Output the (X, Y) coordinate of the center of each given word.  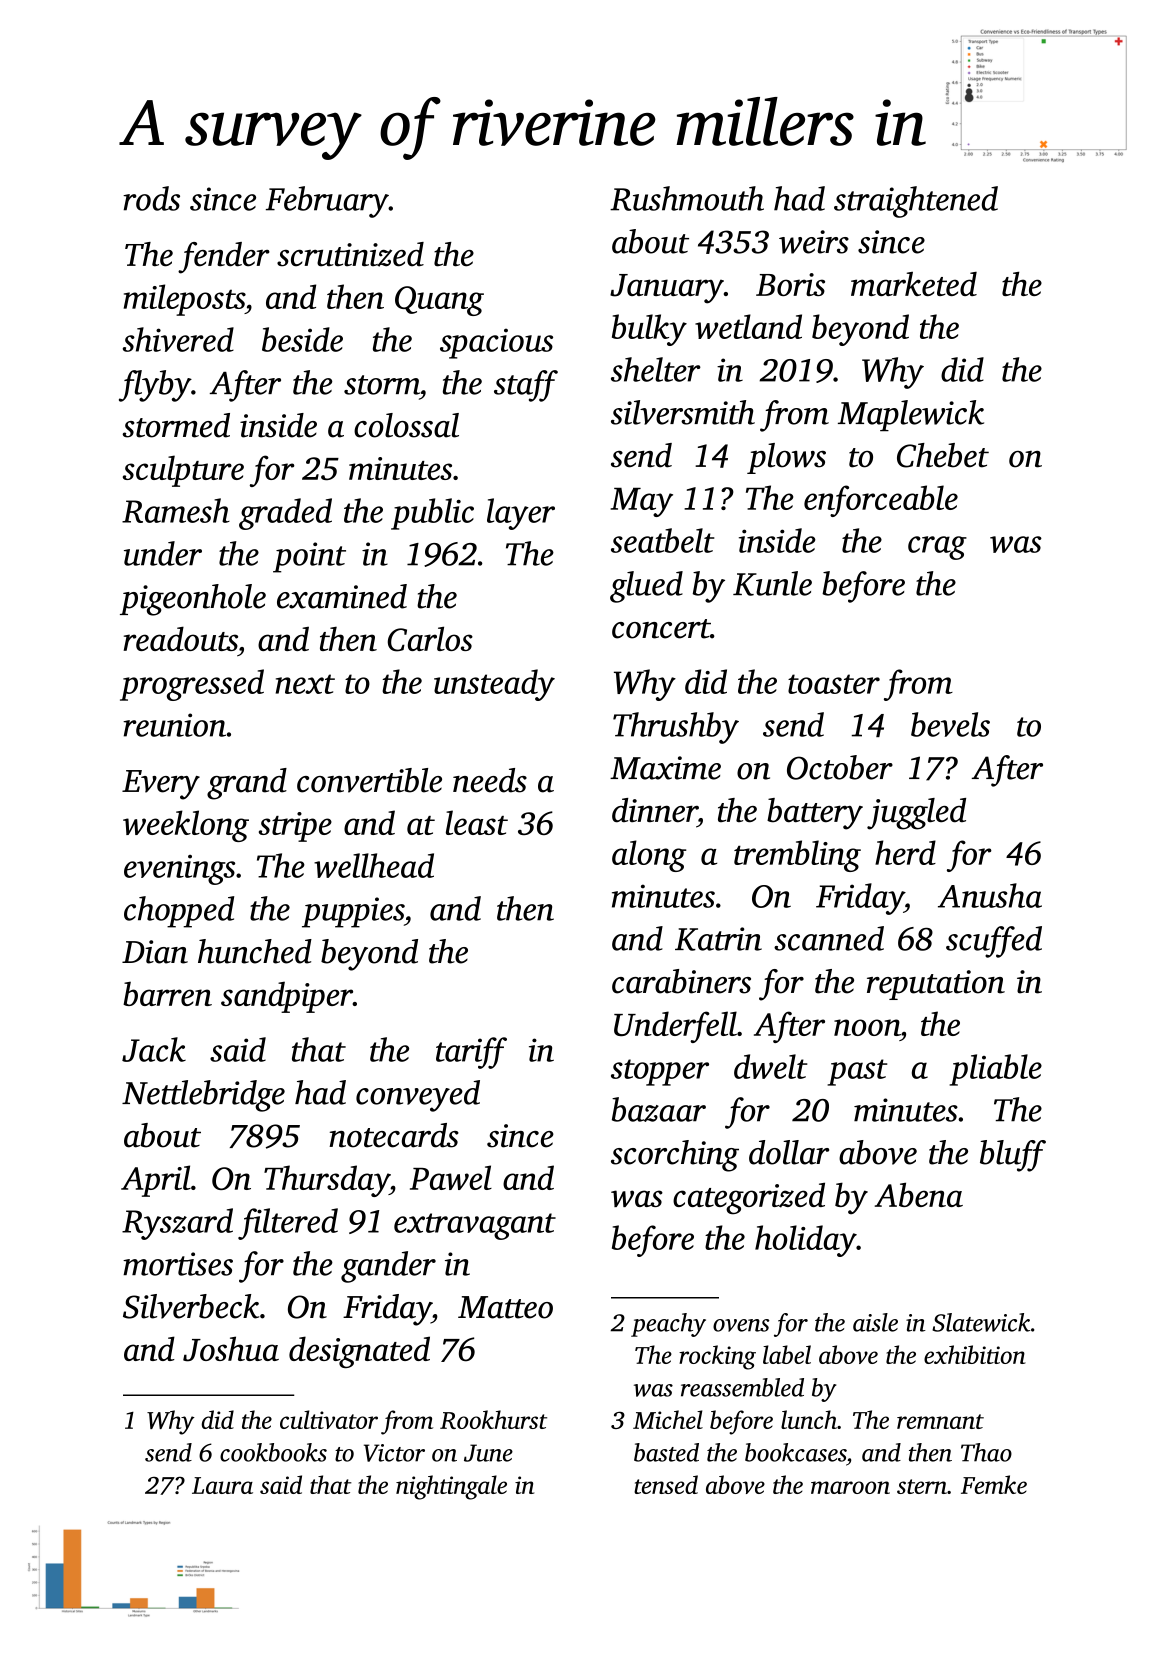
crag (937, 548)
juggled (916, 814)
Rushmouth (687, 198)
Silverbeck (191, 1306)
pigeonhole (193, 600)
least (477, 822)
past (857, 1072)
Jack (154, 1049)
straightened (916, 202)
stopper (660, 1072)
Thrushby (676, 728)
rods (151, 198)
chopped (179, 912)
